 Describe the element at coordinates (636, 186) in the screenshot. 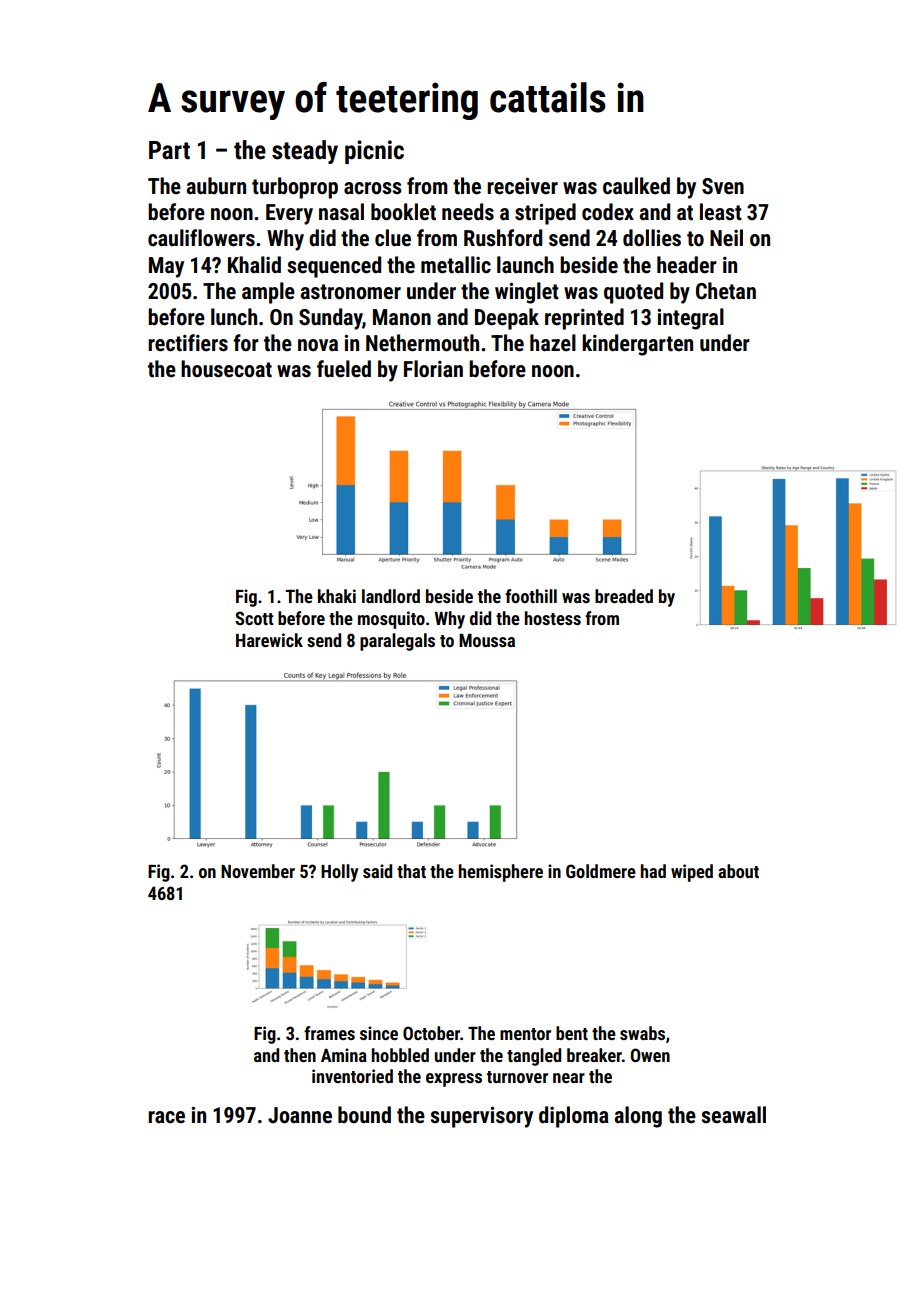

I see `caulked` at that location.
